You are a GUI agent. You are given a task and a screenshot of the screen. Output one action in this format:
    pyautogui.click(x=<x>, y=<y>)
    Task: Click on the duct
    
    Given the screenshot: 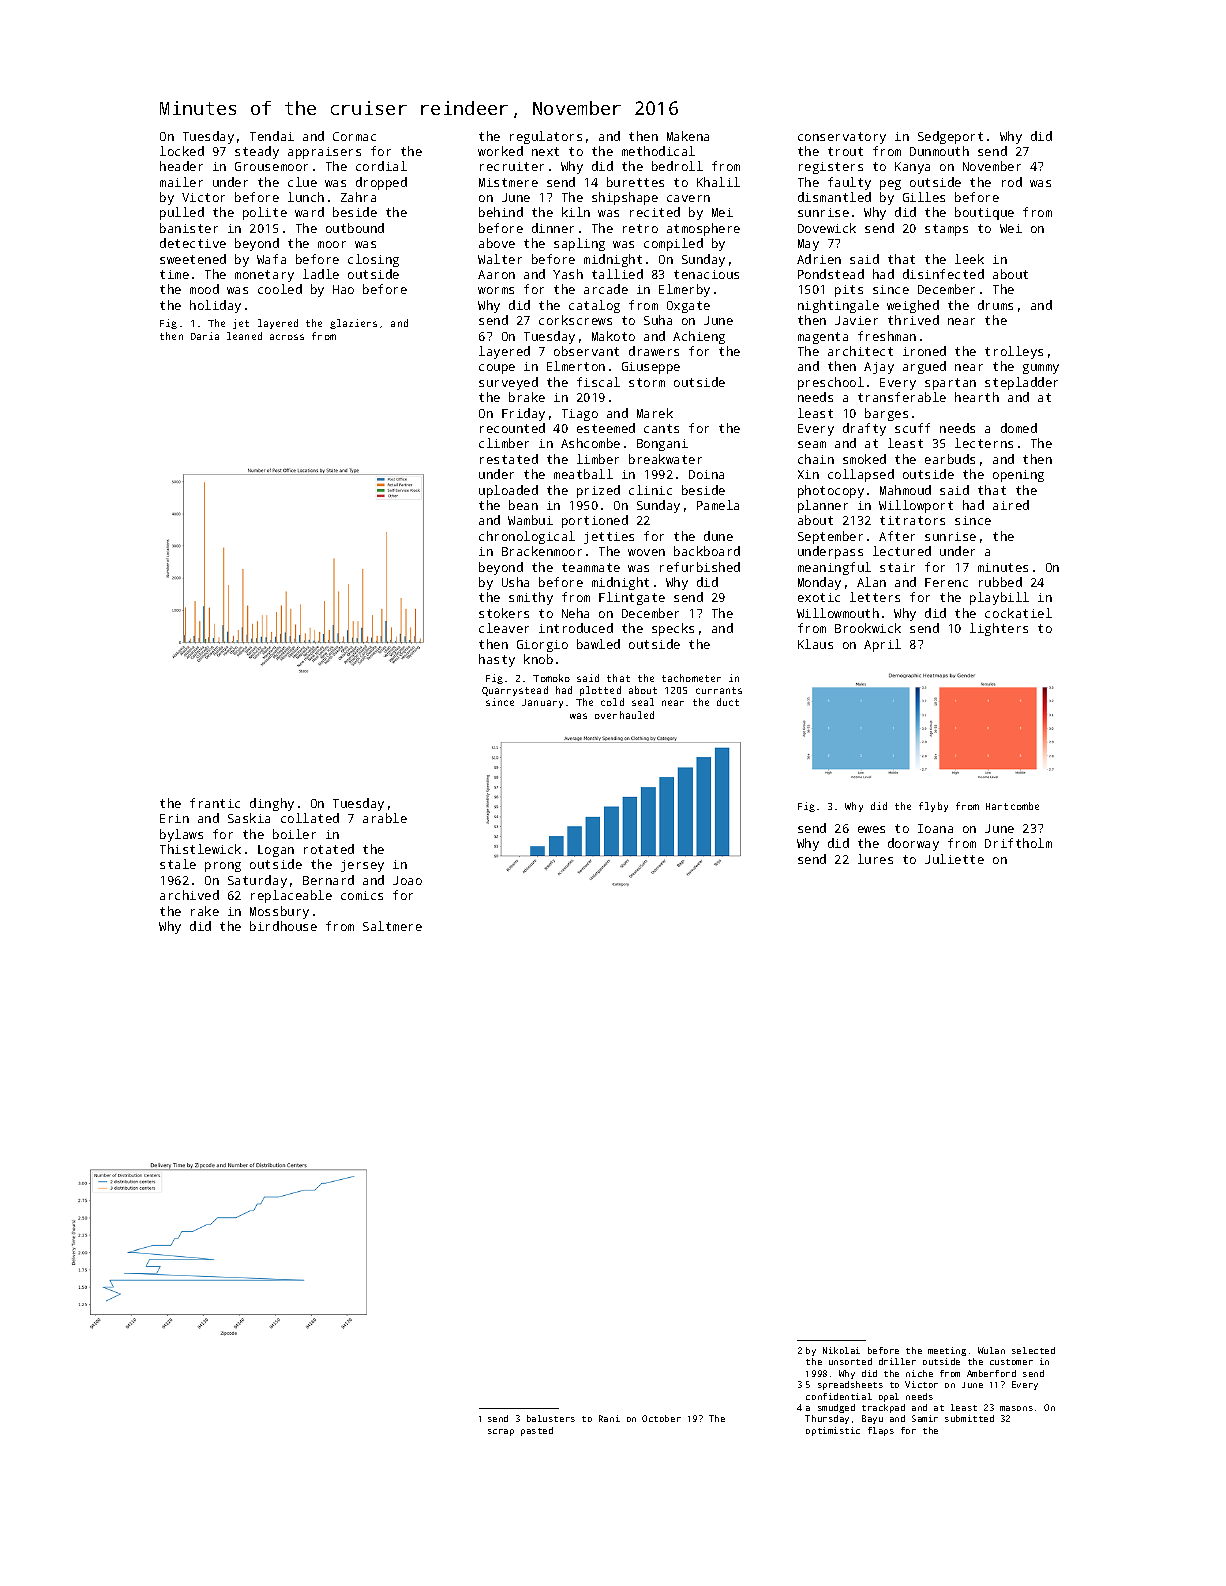 What is the action you would take?
    pyautogui.click(x=728, y=702)
